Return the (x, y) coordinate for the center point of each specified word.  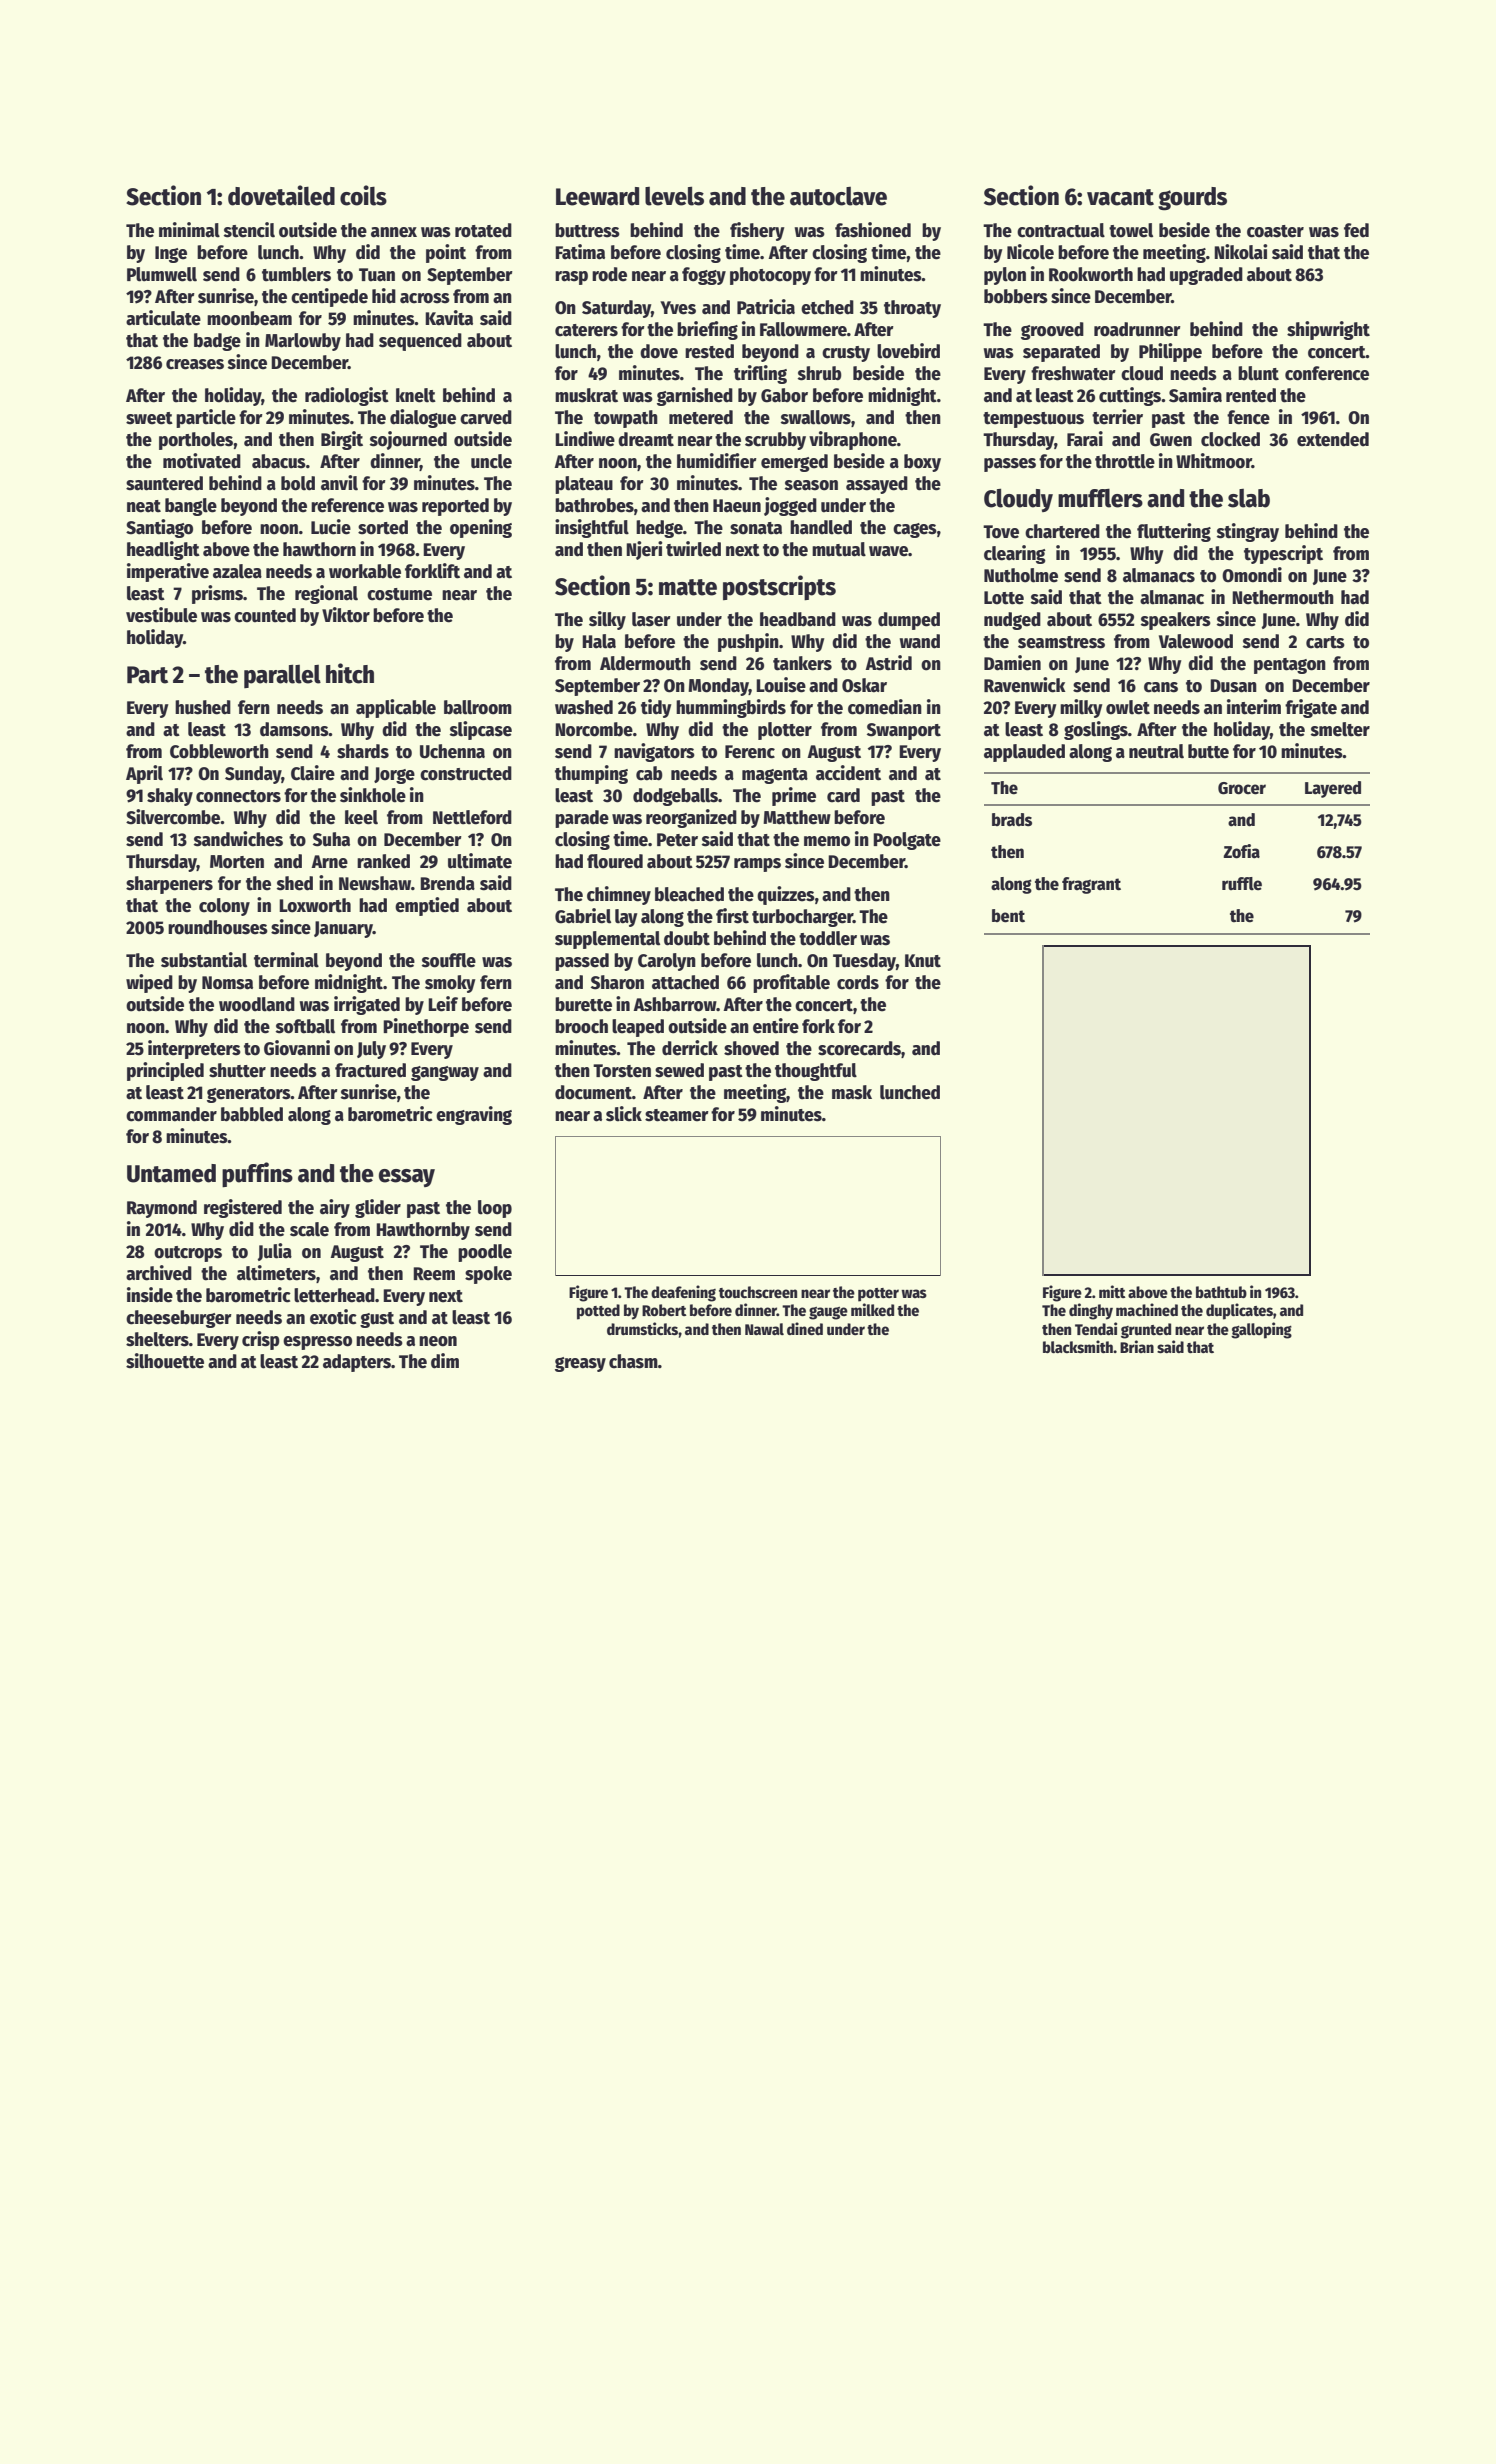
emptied (427, 906)
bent (1008, 916)
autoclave (838, 196)
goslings (1096, 730)
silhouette (165, 1361)
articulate (163, 318)
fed (1356, 230)
